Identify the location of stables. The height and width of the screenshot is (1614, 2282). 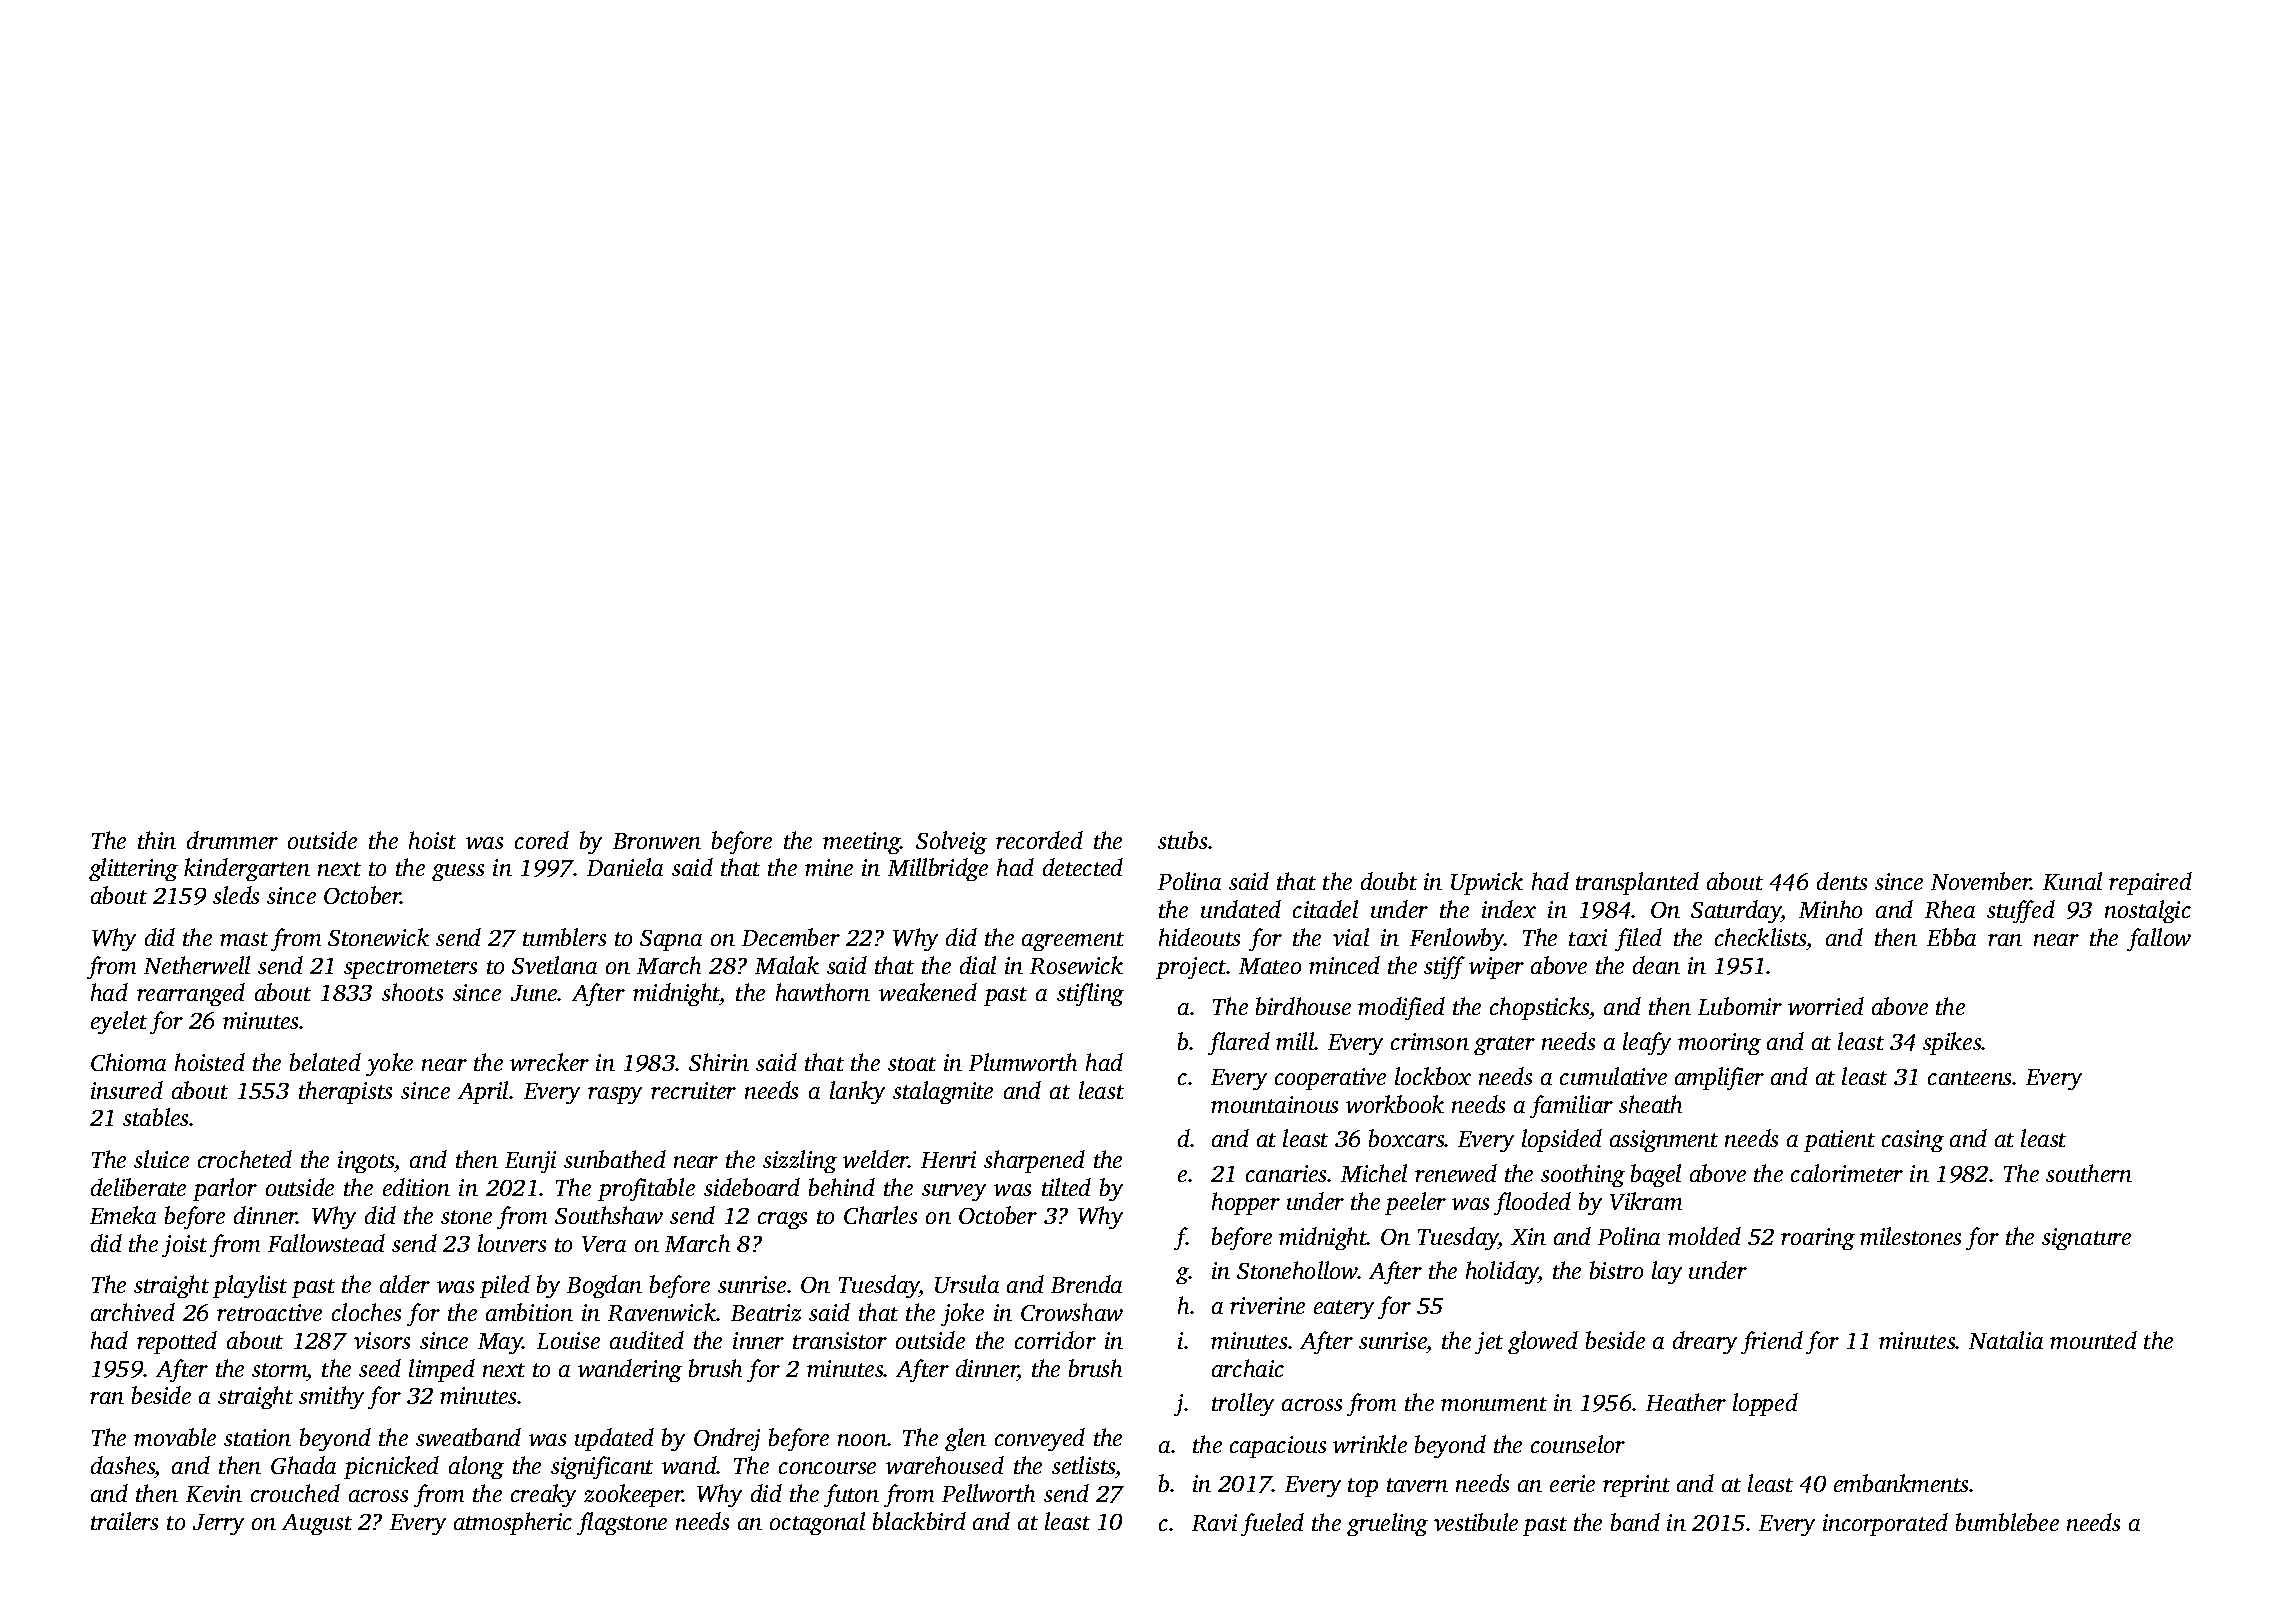
(156, 1117).
